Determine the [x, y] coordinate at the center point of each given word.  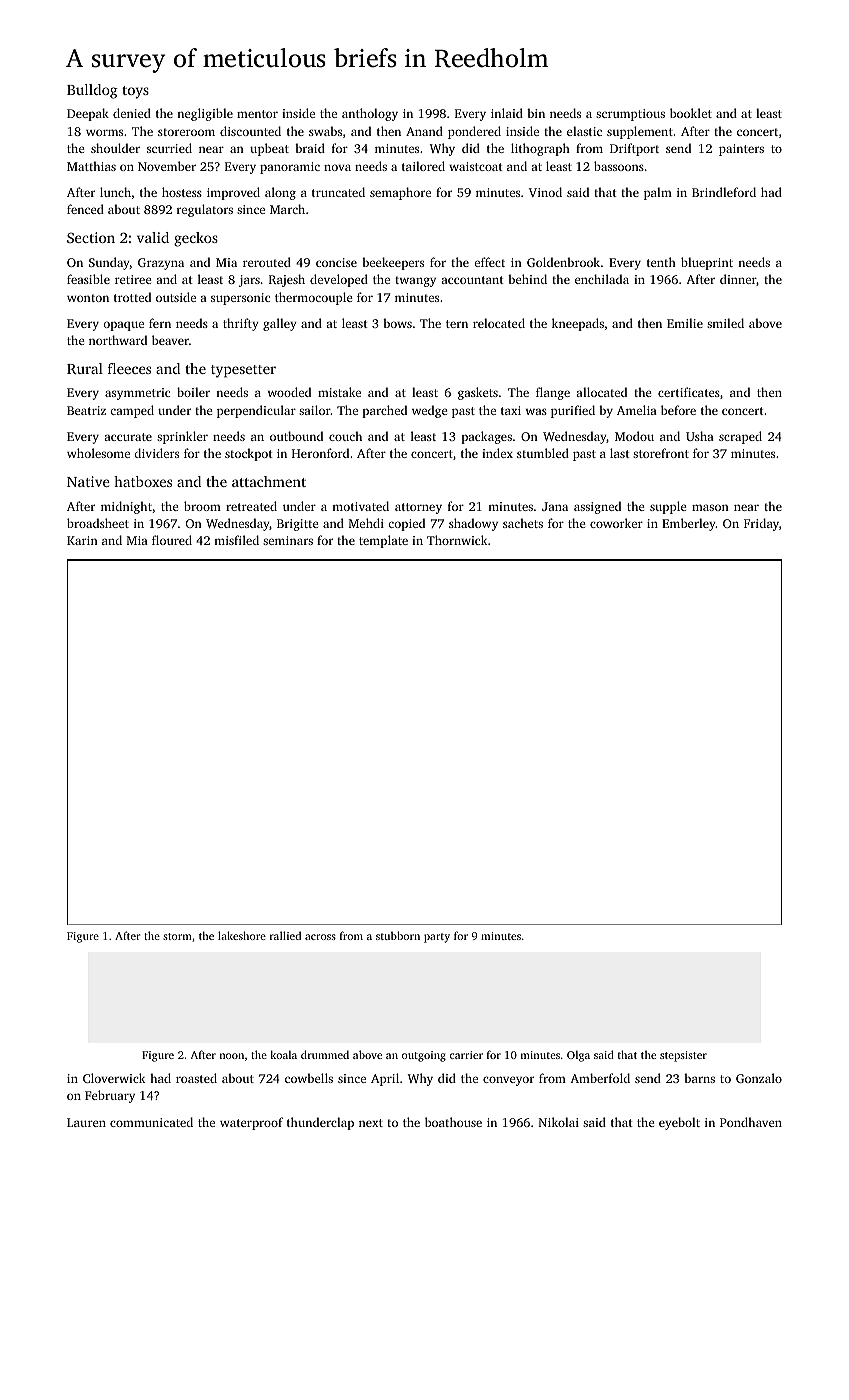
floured [172, 540]
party [437, 938]
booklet [691, 113]
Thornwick [457, 540]
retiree [133, 279]
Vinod [545, 192]
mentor [257, 114]
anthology [370, 114]
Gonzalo [759, 1078]
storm [177, 936]
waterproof [251, 1123]
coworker [616, 523]
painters [741, 150]
